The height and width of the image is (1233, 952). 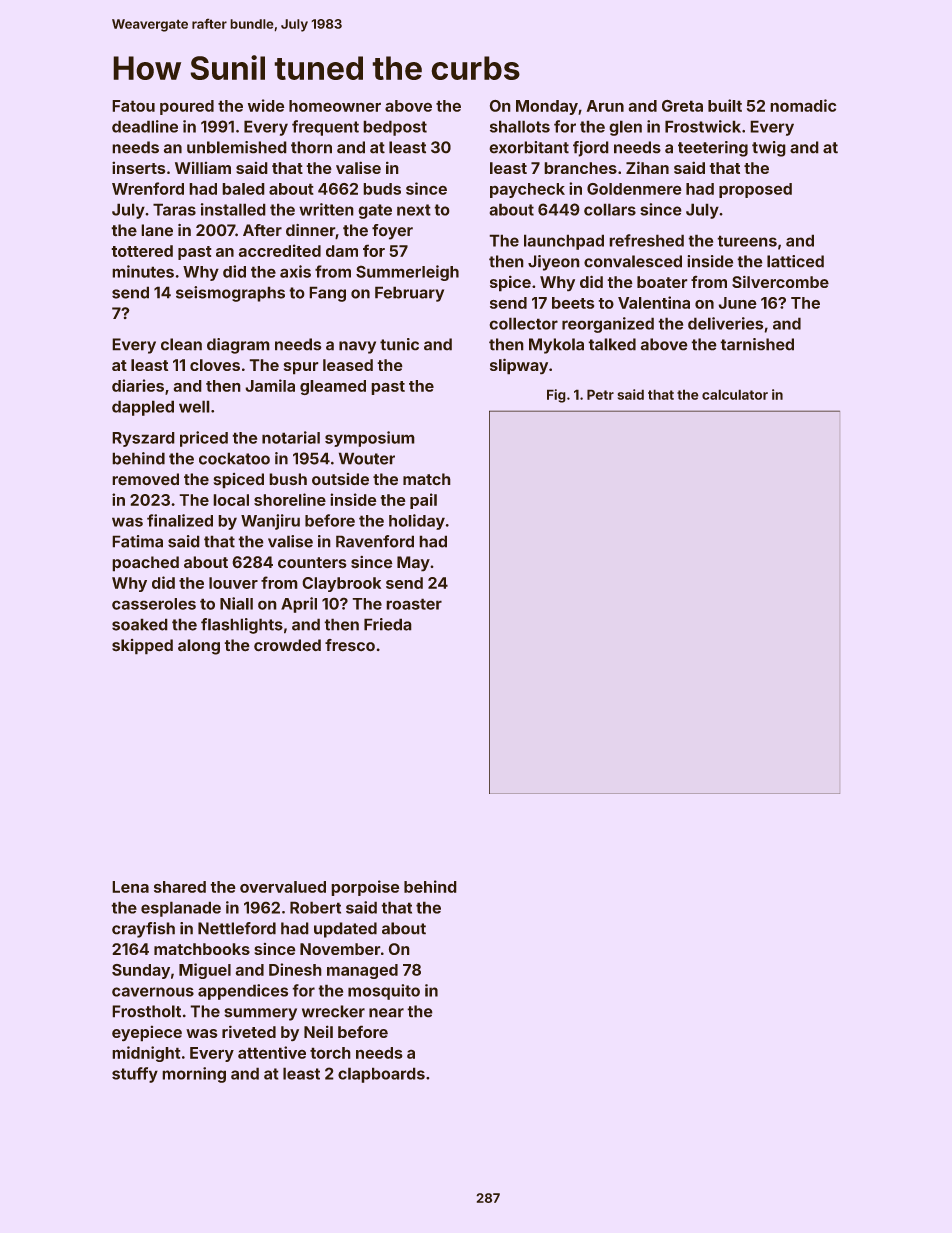 What do you see at coordinates (365, 888) in the image?
I see `porpoise` at bounding box center [365, 888].
